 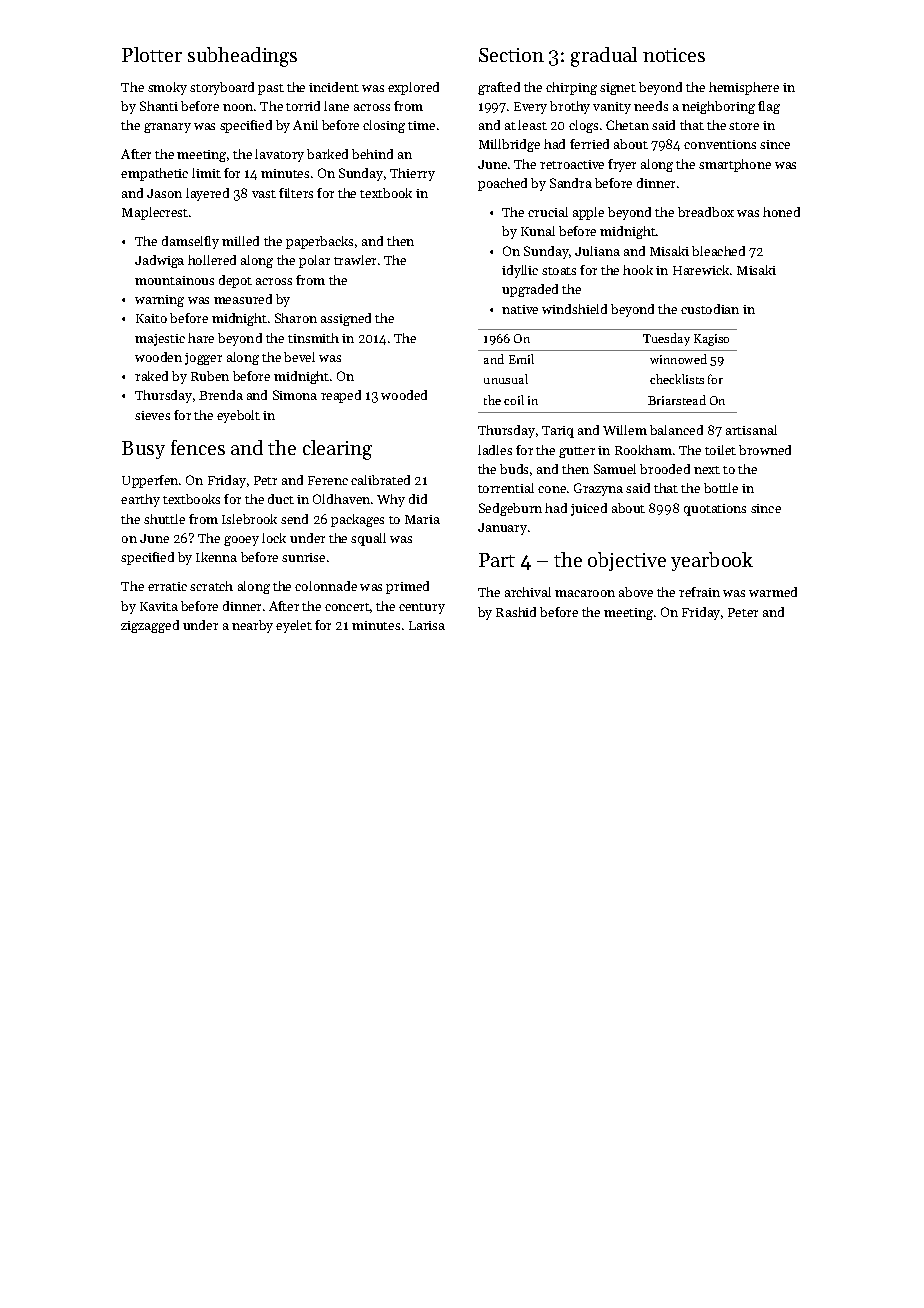 I want to click on eyelet, so click(x=294, y=626).
